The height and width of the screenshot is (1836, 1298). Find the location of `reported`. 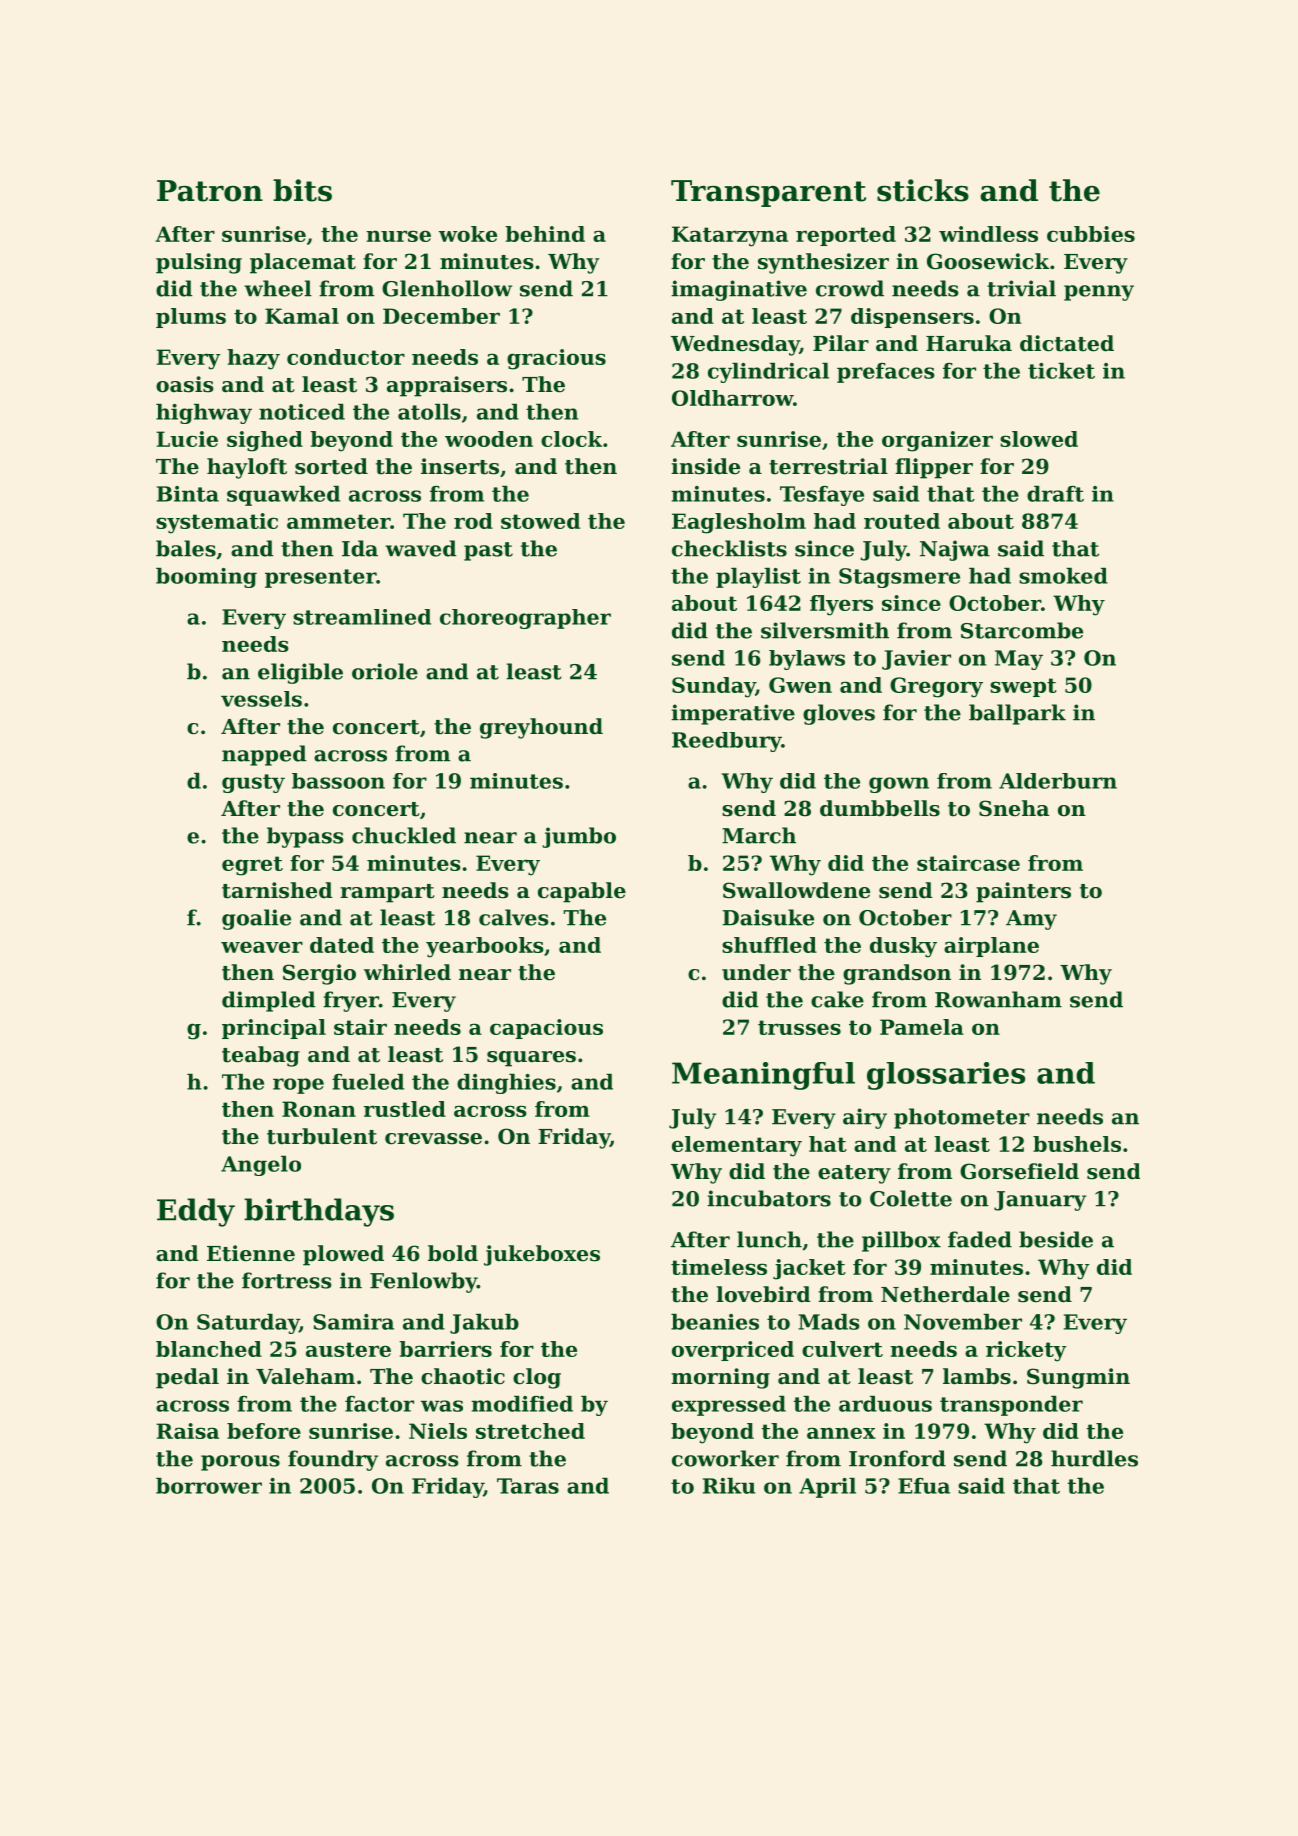

reported is located at coordinates (846, 236).
